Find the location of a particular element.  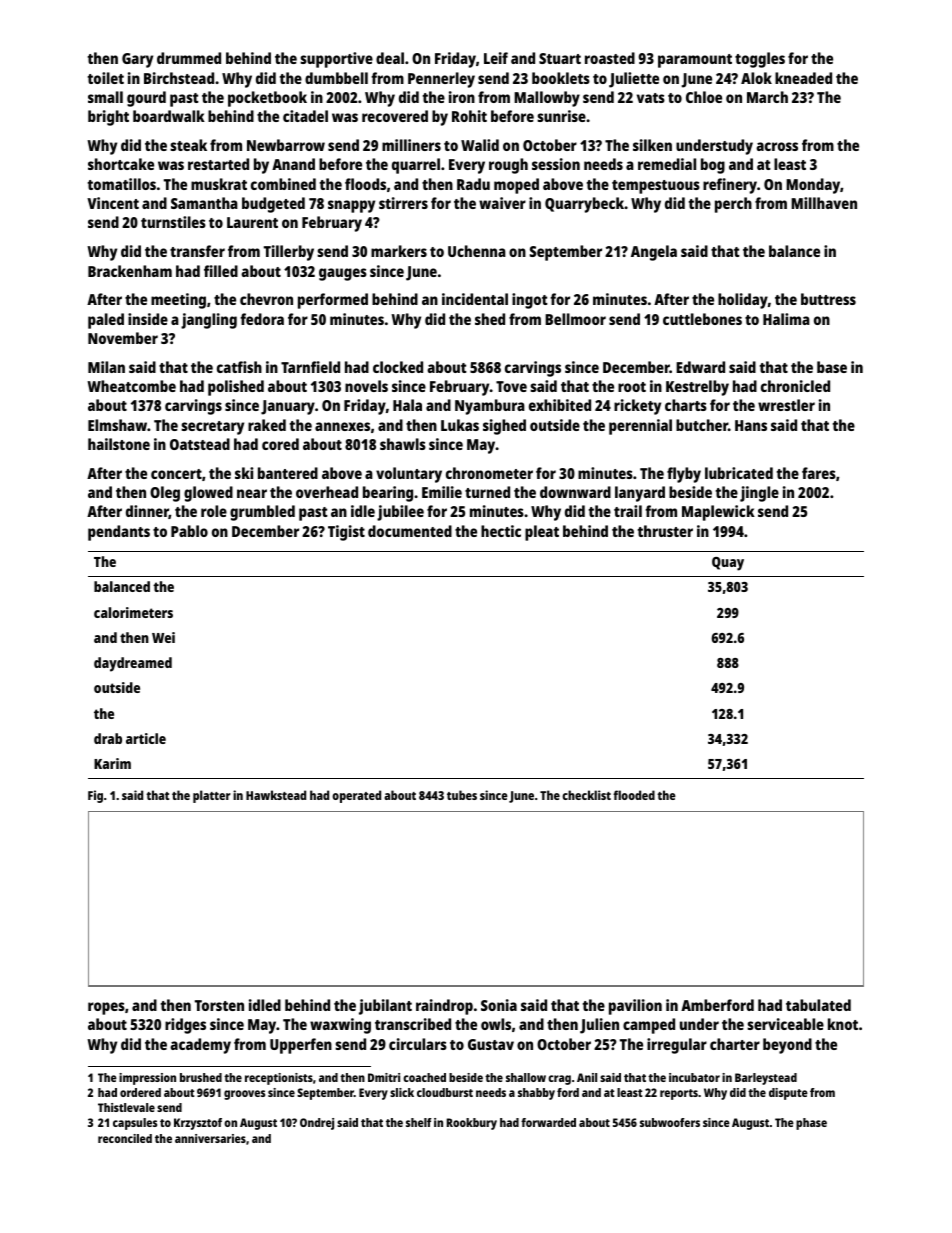

Sonia is located at coordinates (499, 1005).
